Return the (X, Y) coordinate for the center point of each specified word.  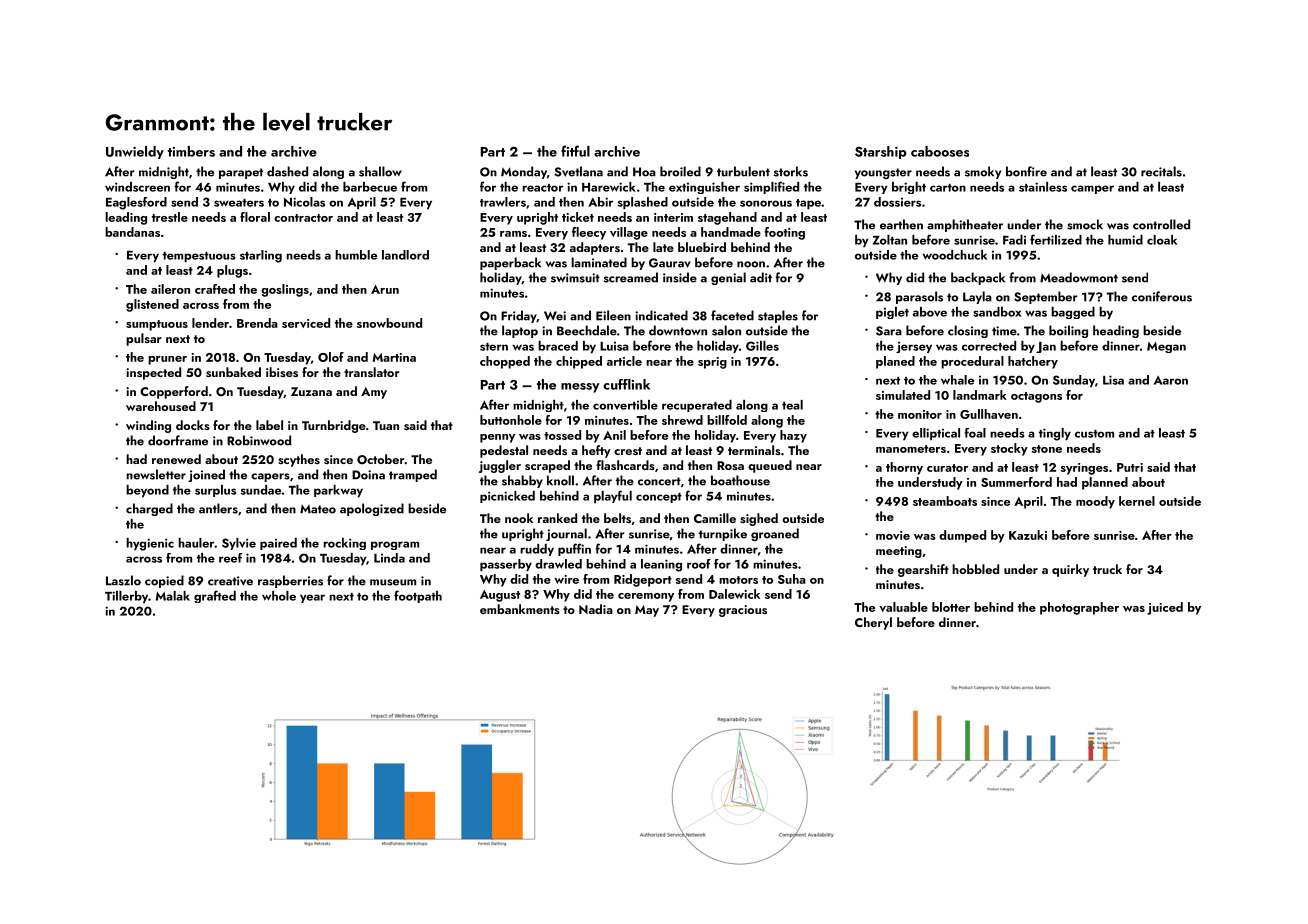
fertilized (1056, 239)
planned (1105, 483)
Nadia (596, 609)
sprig (712, 363)
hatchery (1033, 362)
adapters (595, 248)
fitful (575, 151)
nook (519, 518)
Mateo (318, 509)
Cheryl (873, 623)
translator (372, 372)
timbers (191, 151)
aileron (170, 289)
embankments (520, 609)
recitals (1161, 171)
